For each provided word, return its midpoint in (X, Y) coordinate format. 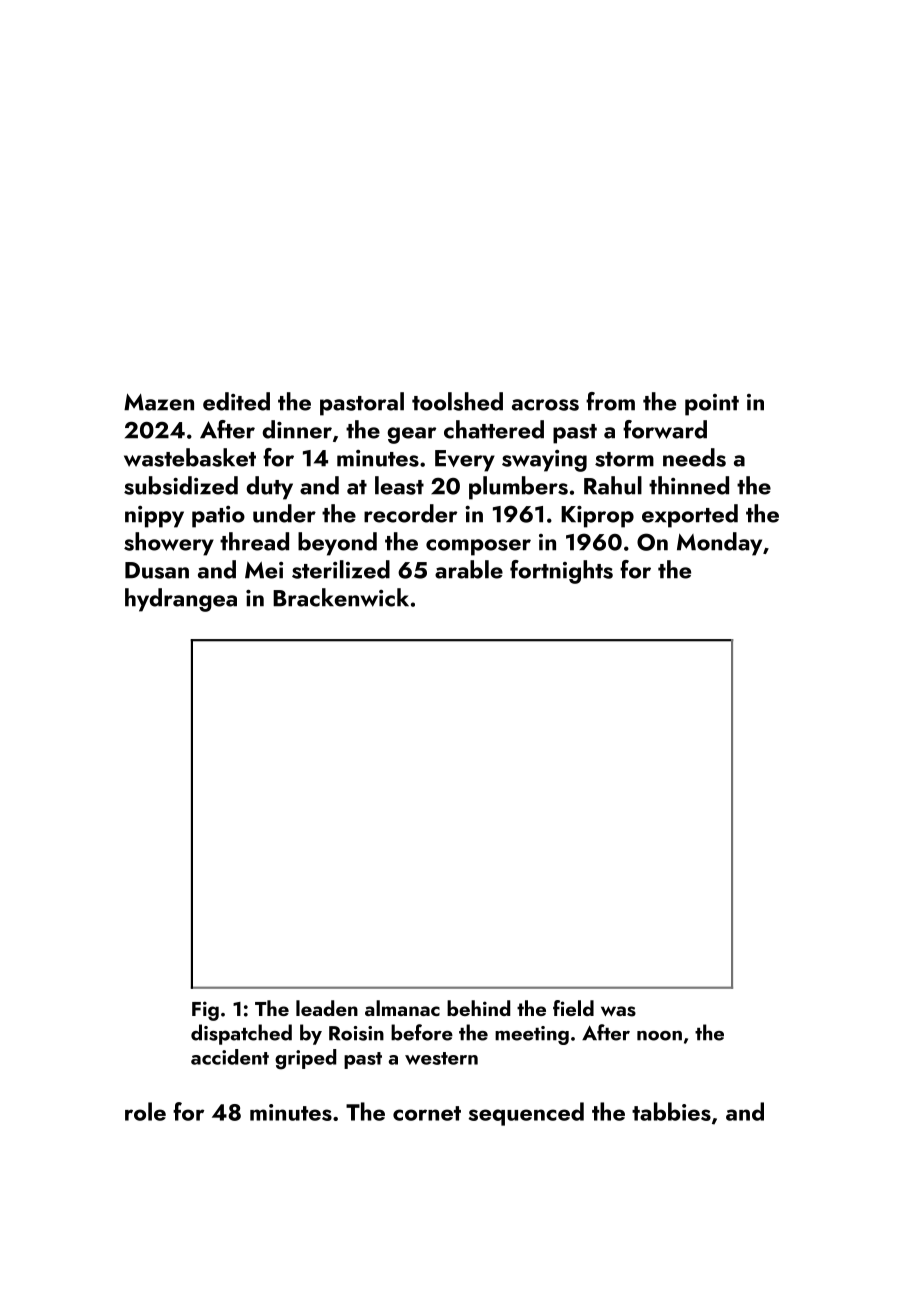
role (145, 1111)
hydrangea (181, 600)
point (712, 405)
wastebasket (190, 457)
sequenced (526, 1114)
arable (469, 569)
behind (478, 1008)
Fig (205, 1011)
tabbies (671, 1111)
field (573, 1008)
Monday (719, 544)
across (545, 405)
